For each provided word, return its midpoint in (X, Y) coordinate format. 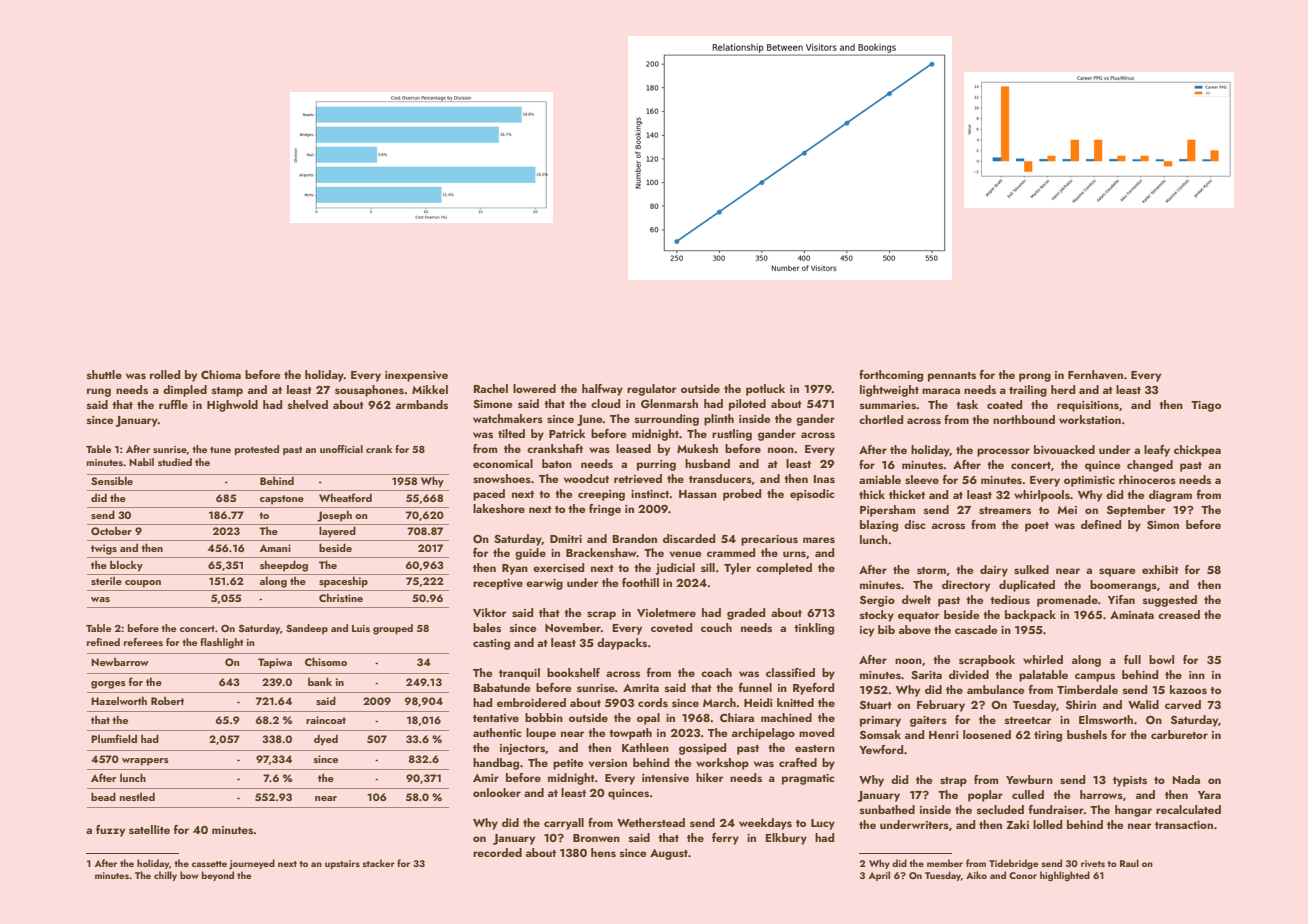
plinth (719, 420)
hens (603, 852)
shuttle (104, 374)
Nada (1186, 779)
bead (103, 796)
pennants (952, 377)
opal (648, 719)
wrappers (145, 762)
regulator (651, 390)
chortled (881, 419)
